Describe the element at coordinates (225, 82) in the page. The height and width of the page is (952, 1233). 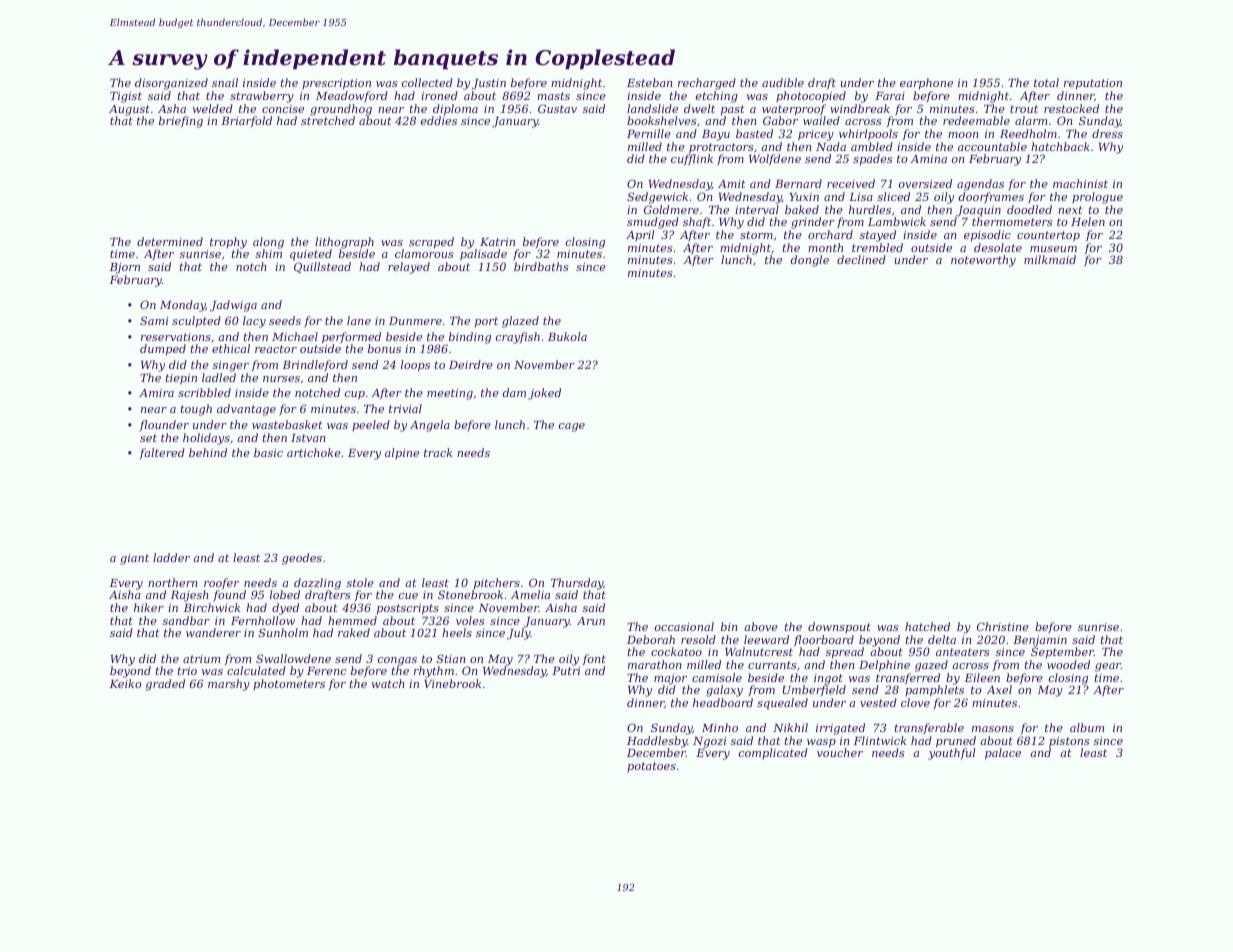
I see `snail` at that location.
